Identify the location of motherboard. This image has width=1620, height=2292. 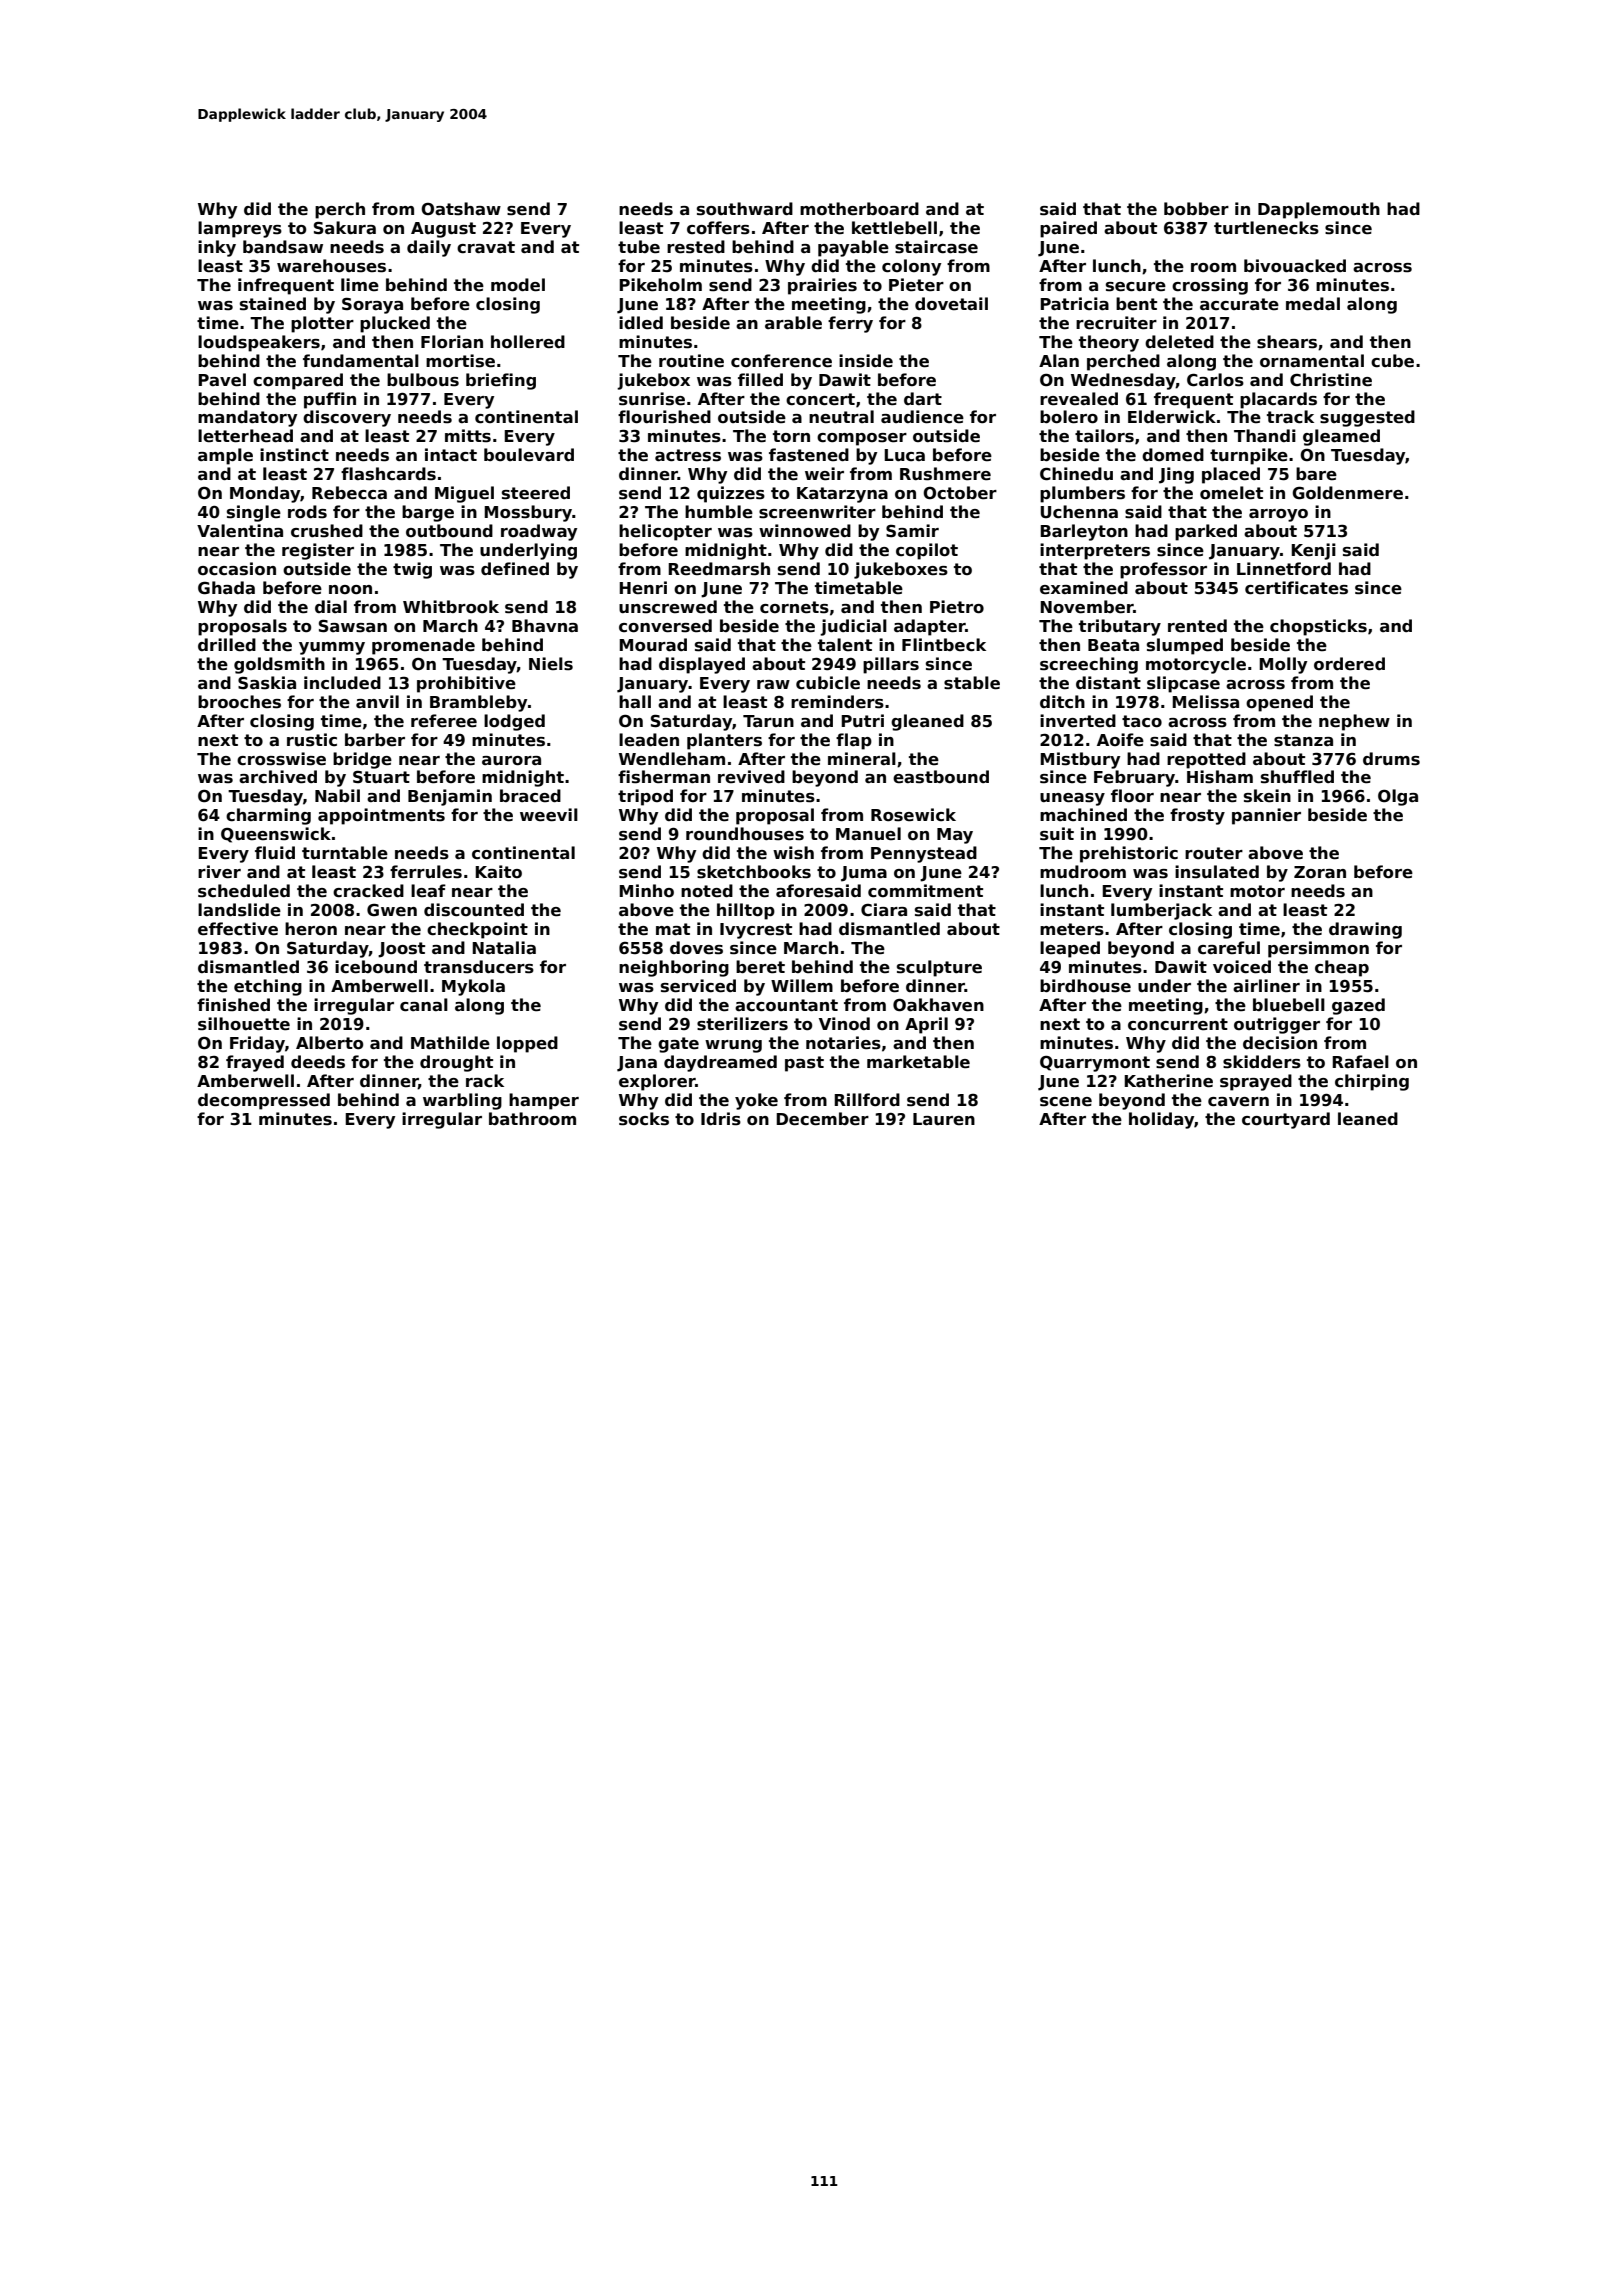
(859, 209).
